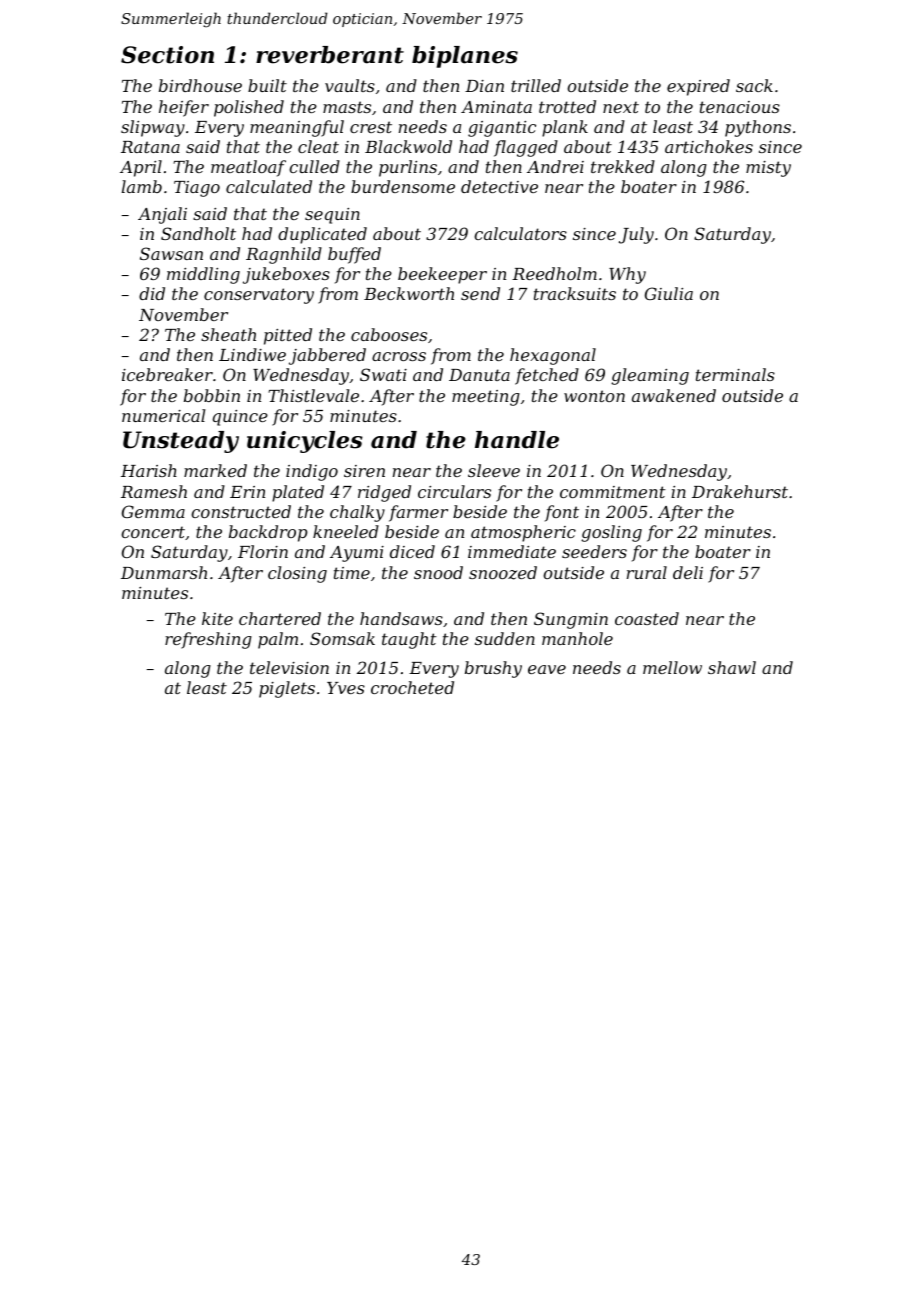 The width and height of the screenshot is (924, 1308). I want to click on brushy, so click(493, 669).
